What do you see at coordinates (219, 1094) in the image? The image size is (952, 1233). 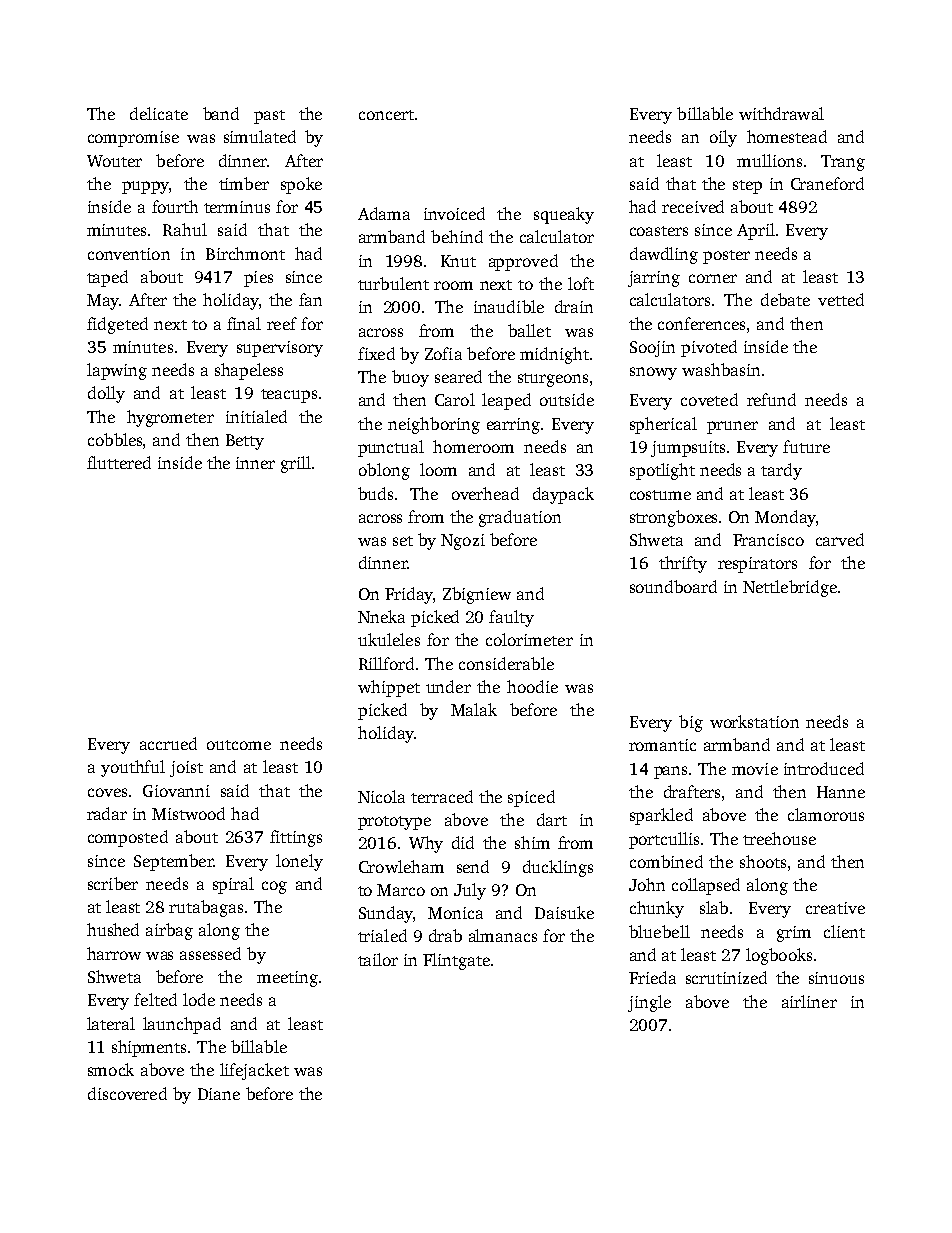 I see `Diane` at bounding box center [219, 1094].
